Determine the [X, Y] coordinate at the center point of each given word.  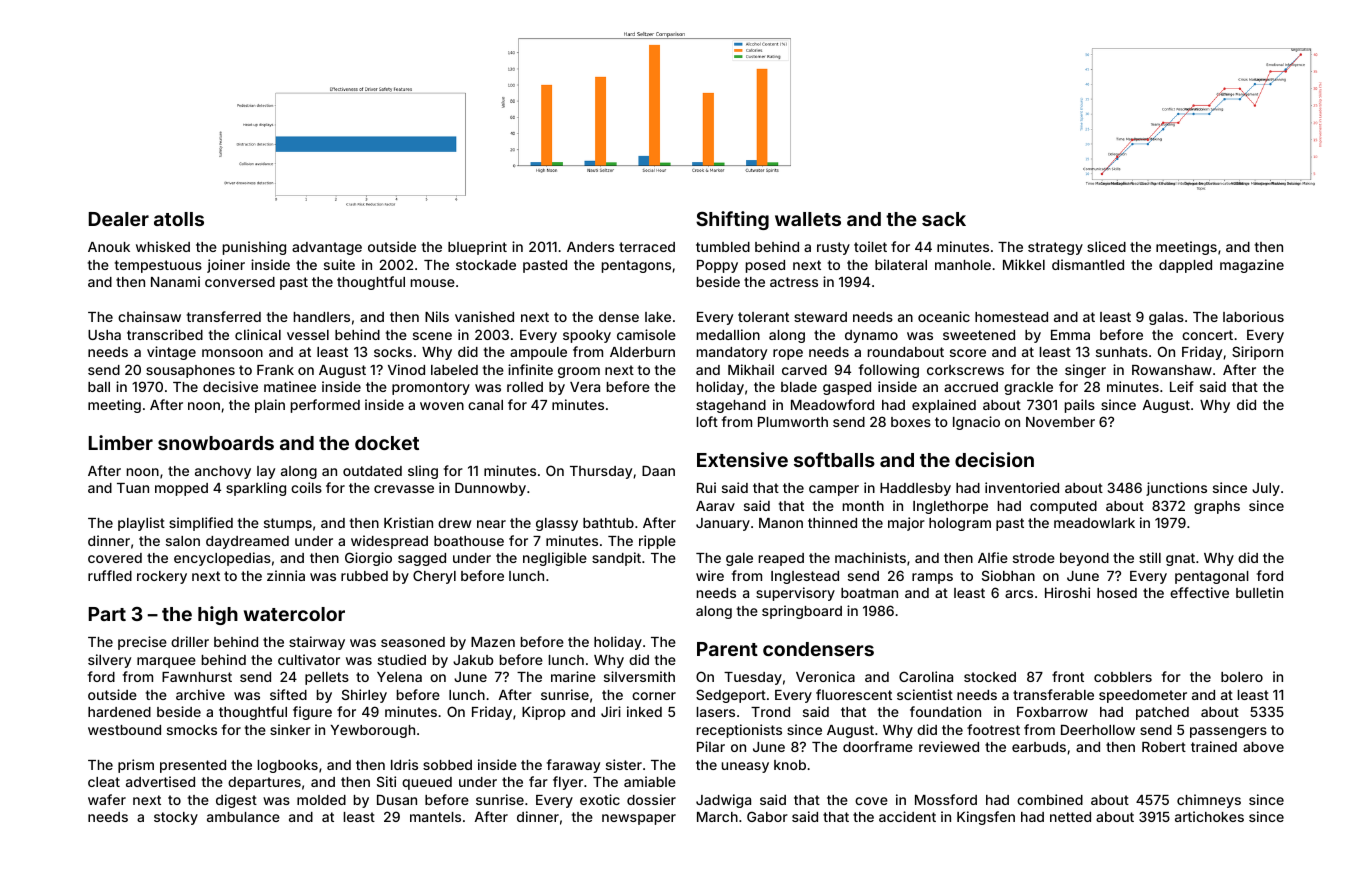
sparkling [256, 489]
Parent [727, 649]
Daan [658, 471]
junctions [1176, 489]
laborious [1253, 316]
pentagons [636, 266]
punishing [254, 248]
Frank [275, 370]
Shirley [364, 696]
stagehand [731, 406]
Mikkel [1024, 264]
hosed [1117, 593]
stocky [176, 818]
